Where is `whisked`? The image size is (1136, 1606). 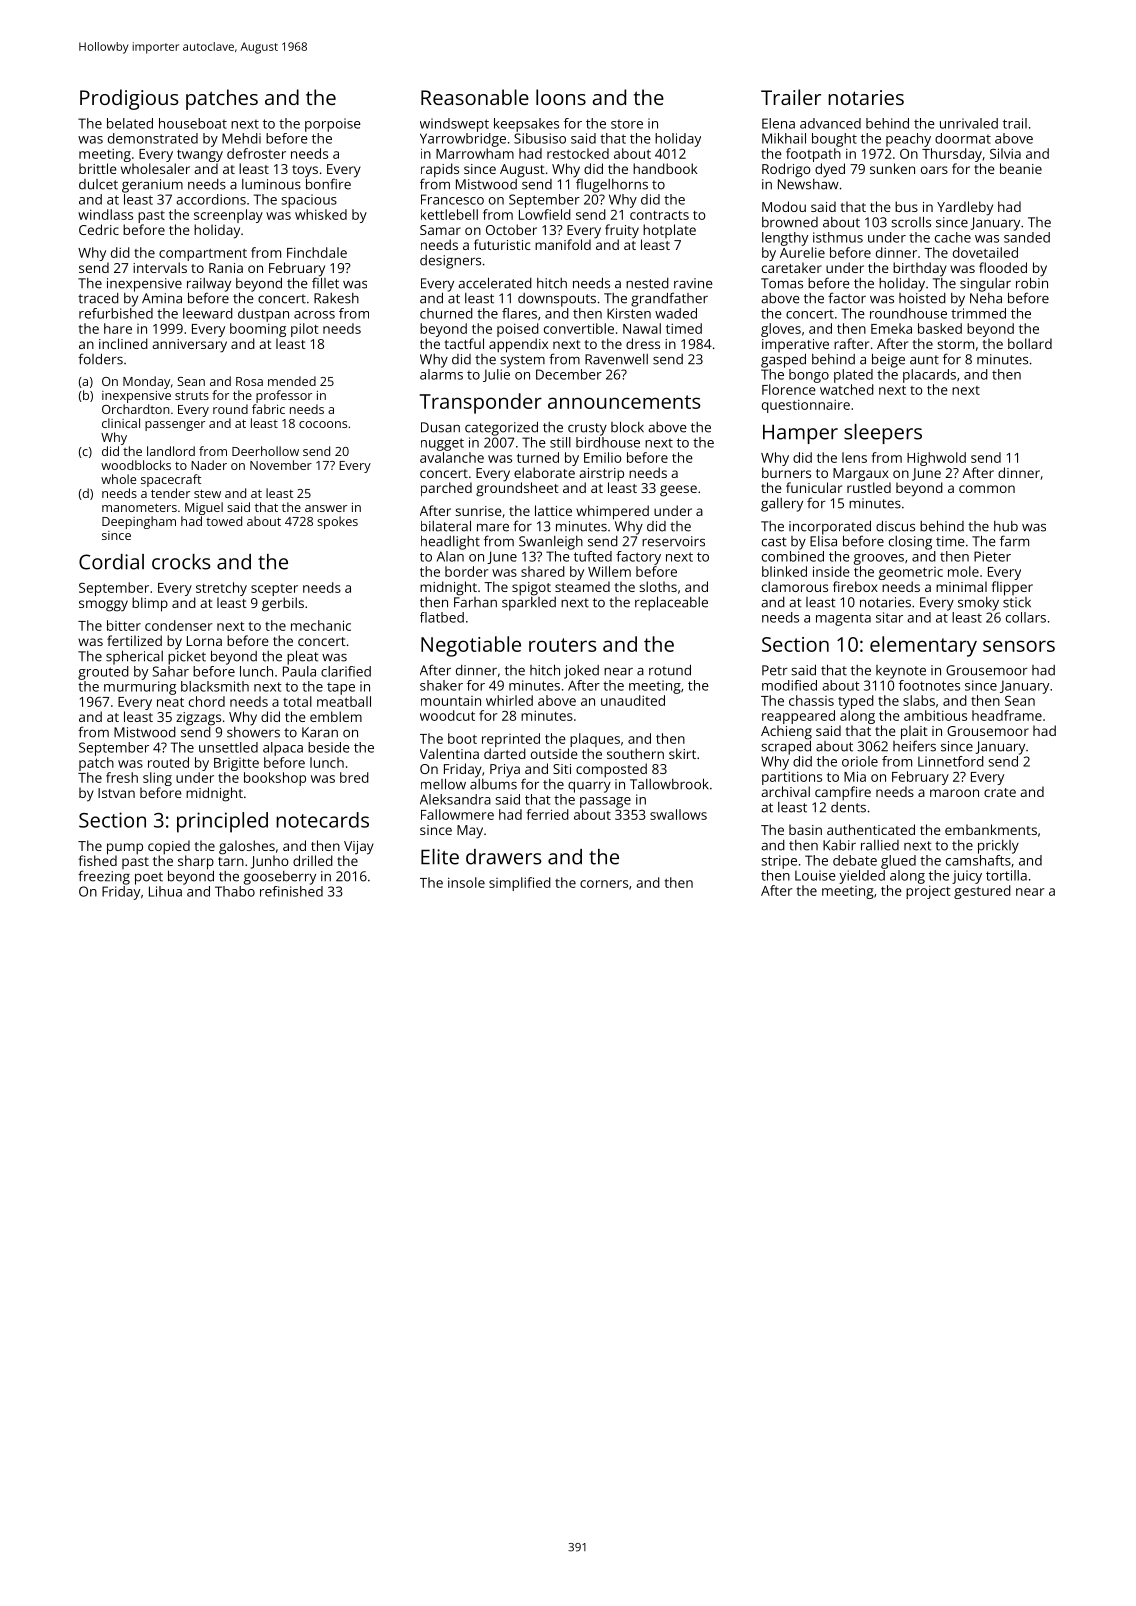 whisked is located at coordinates (321, 214).
